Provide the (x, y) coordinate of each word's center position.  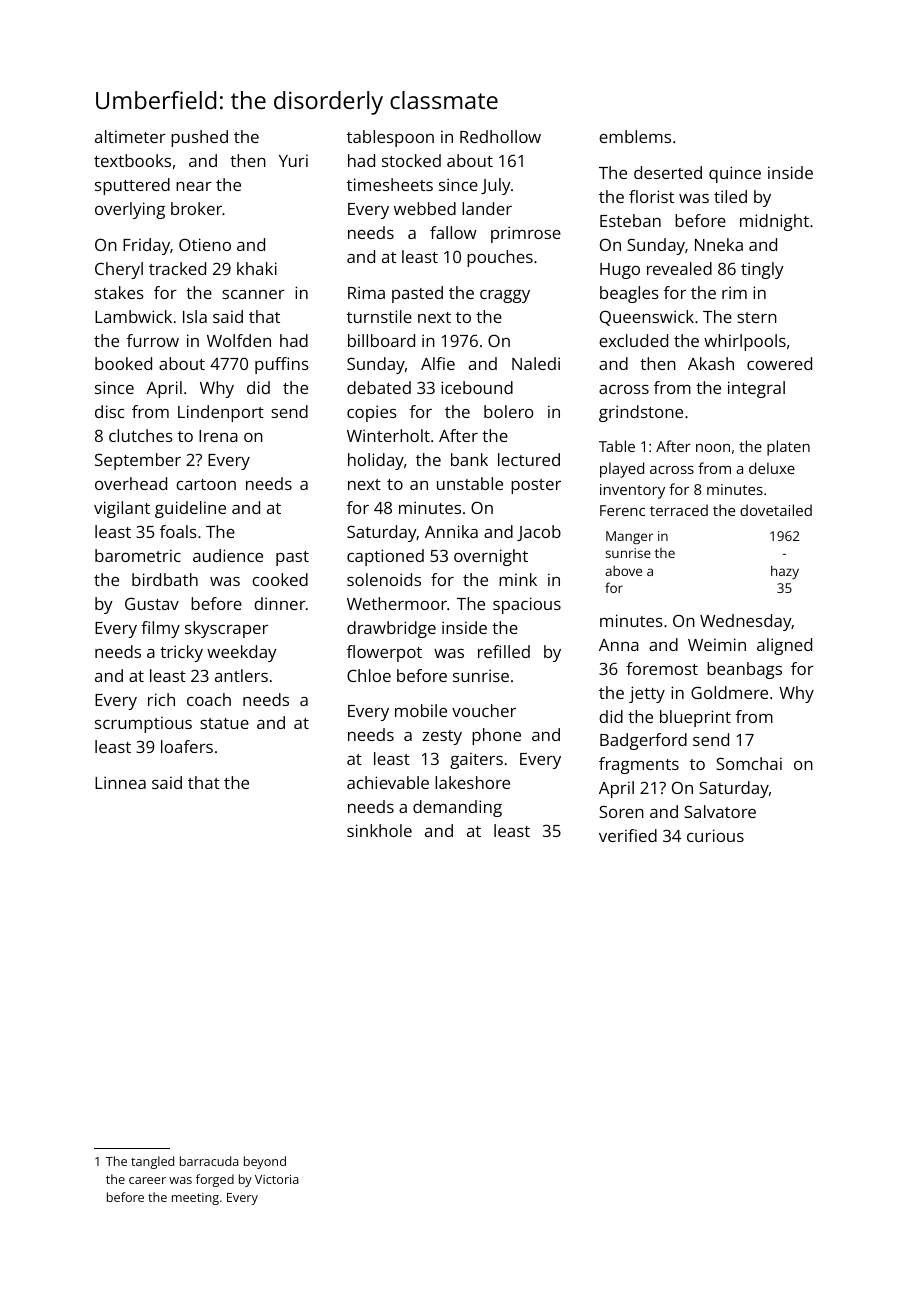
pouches (500, 258)
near (194, 186)
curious (715, 835)
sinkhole (379, 830)
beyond (265, 1162)
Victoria (277, 1179)
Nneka (719, 244)
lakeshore (472, 782)
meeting (195, 1199)
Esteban (630, 220)
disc (109, 411)
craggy (505, 296)
